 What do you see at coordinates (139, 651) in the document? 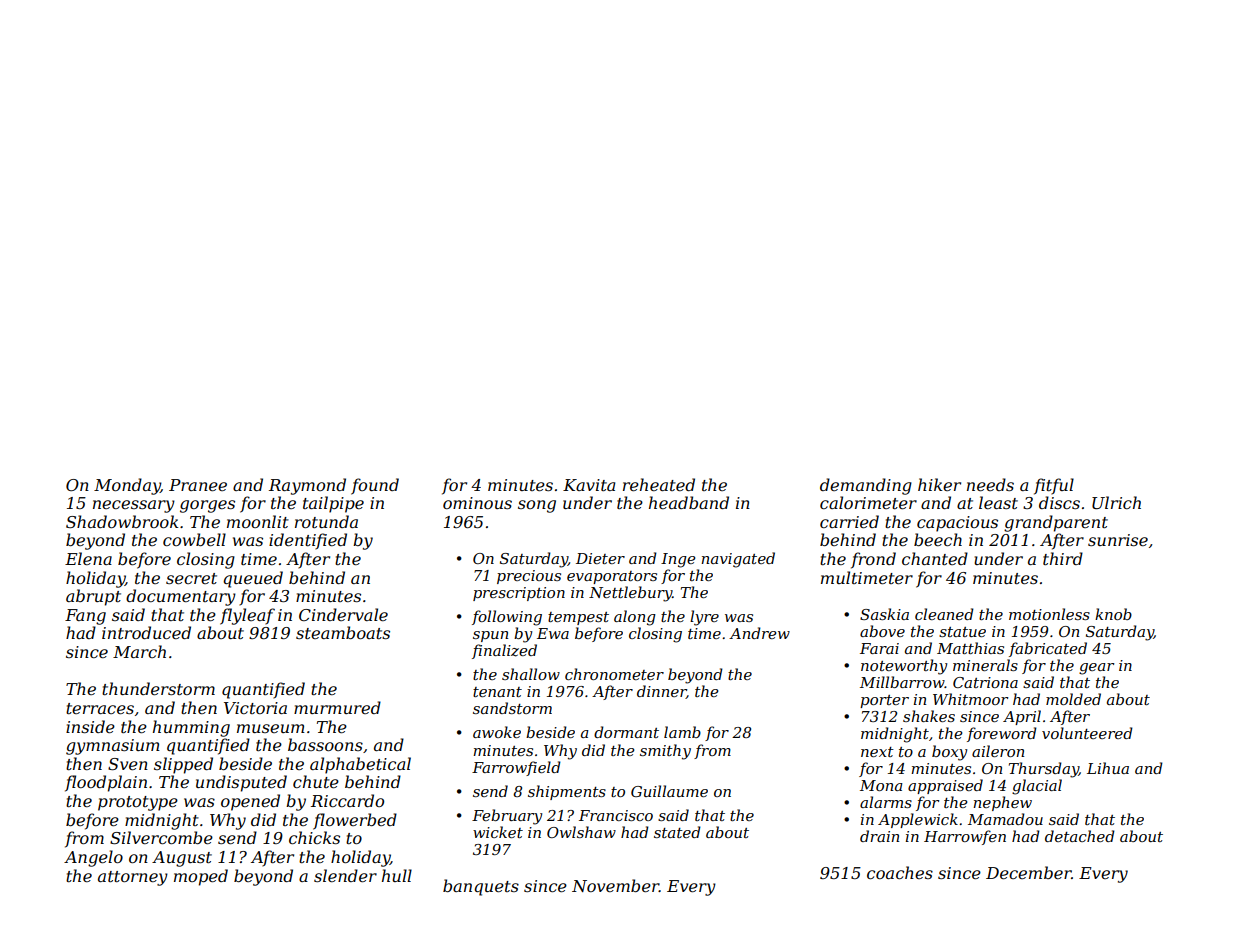
I see `March` at bounding box center [139, 651].
